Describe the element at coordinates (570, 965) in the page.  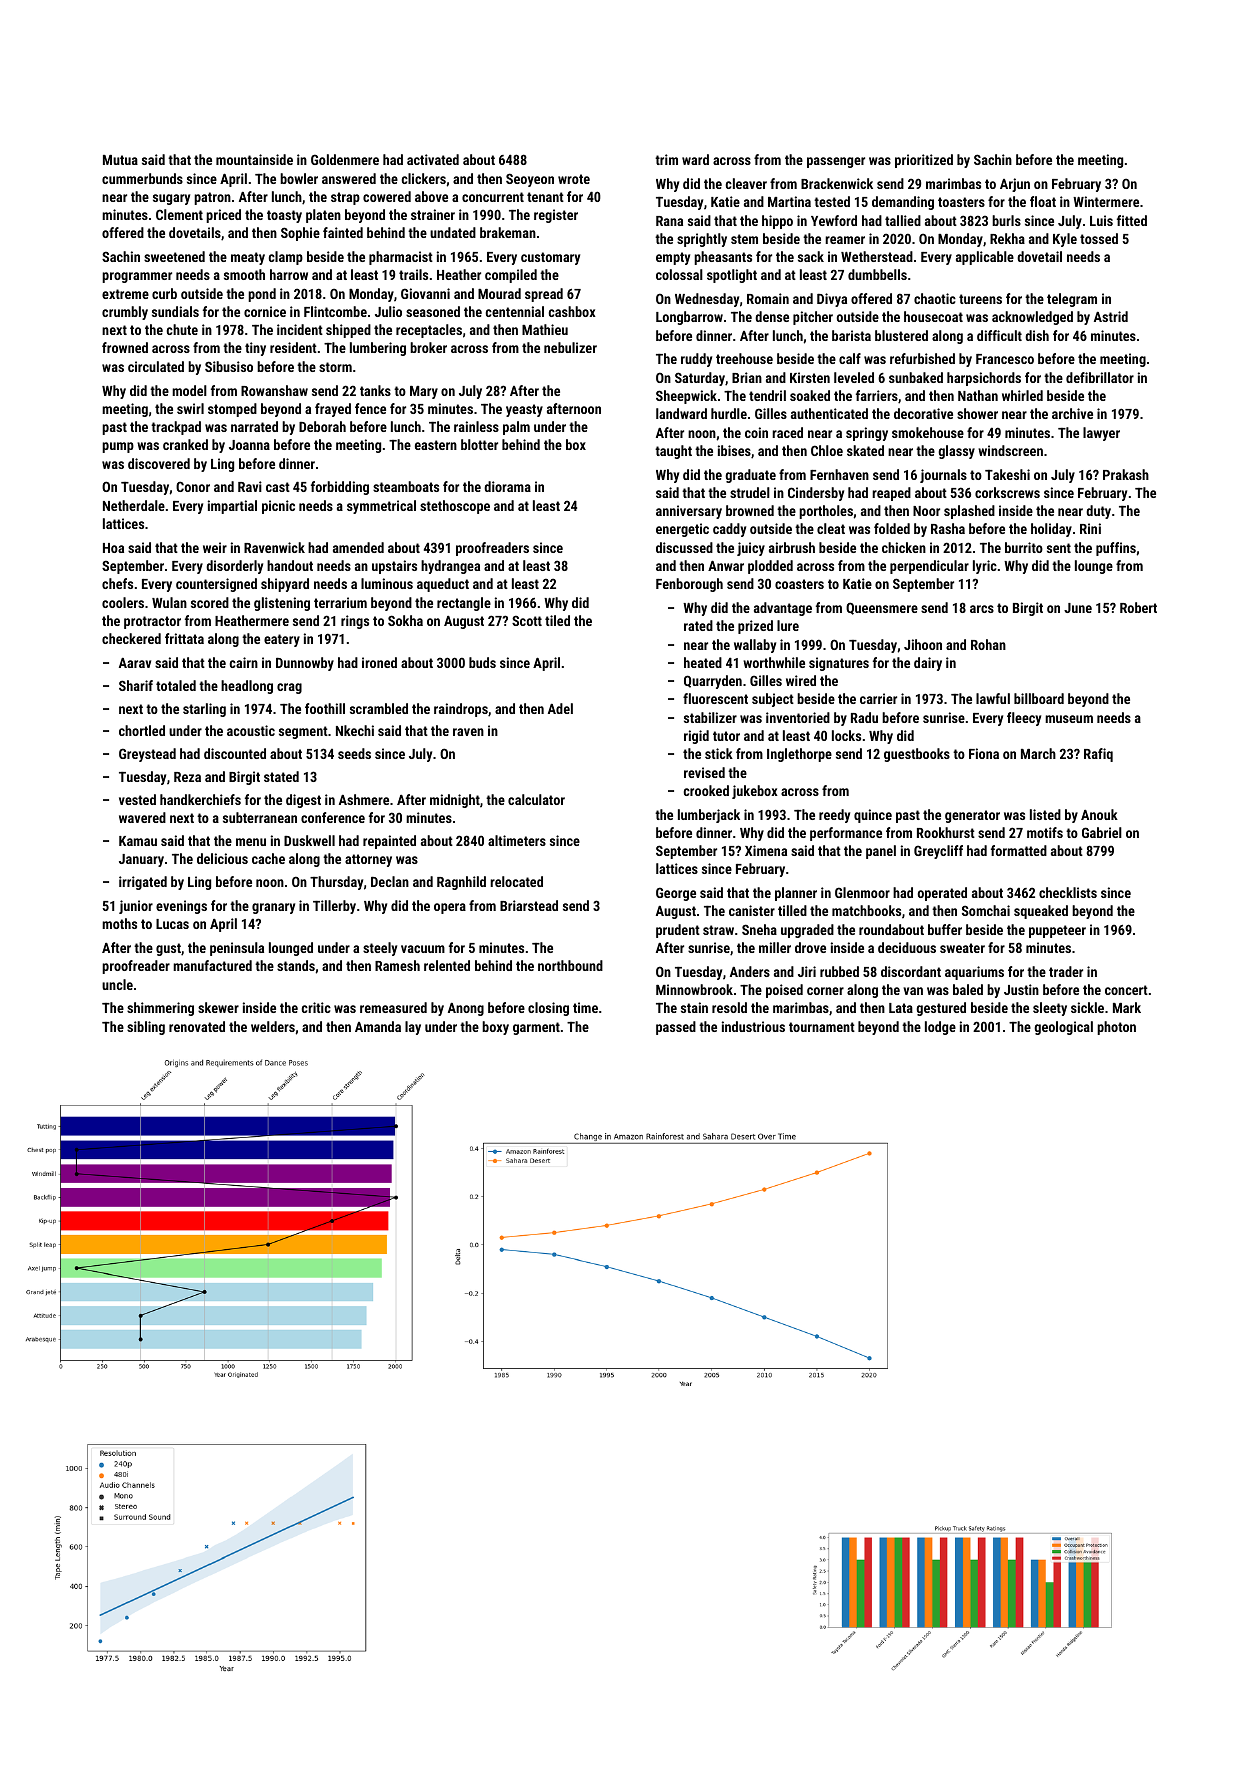
I see `northbound` at that location.
